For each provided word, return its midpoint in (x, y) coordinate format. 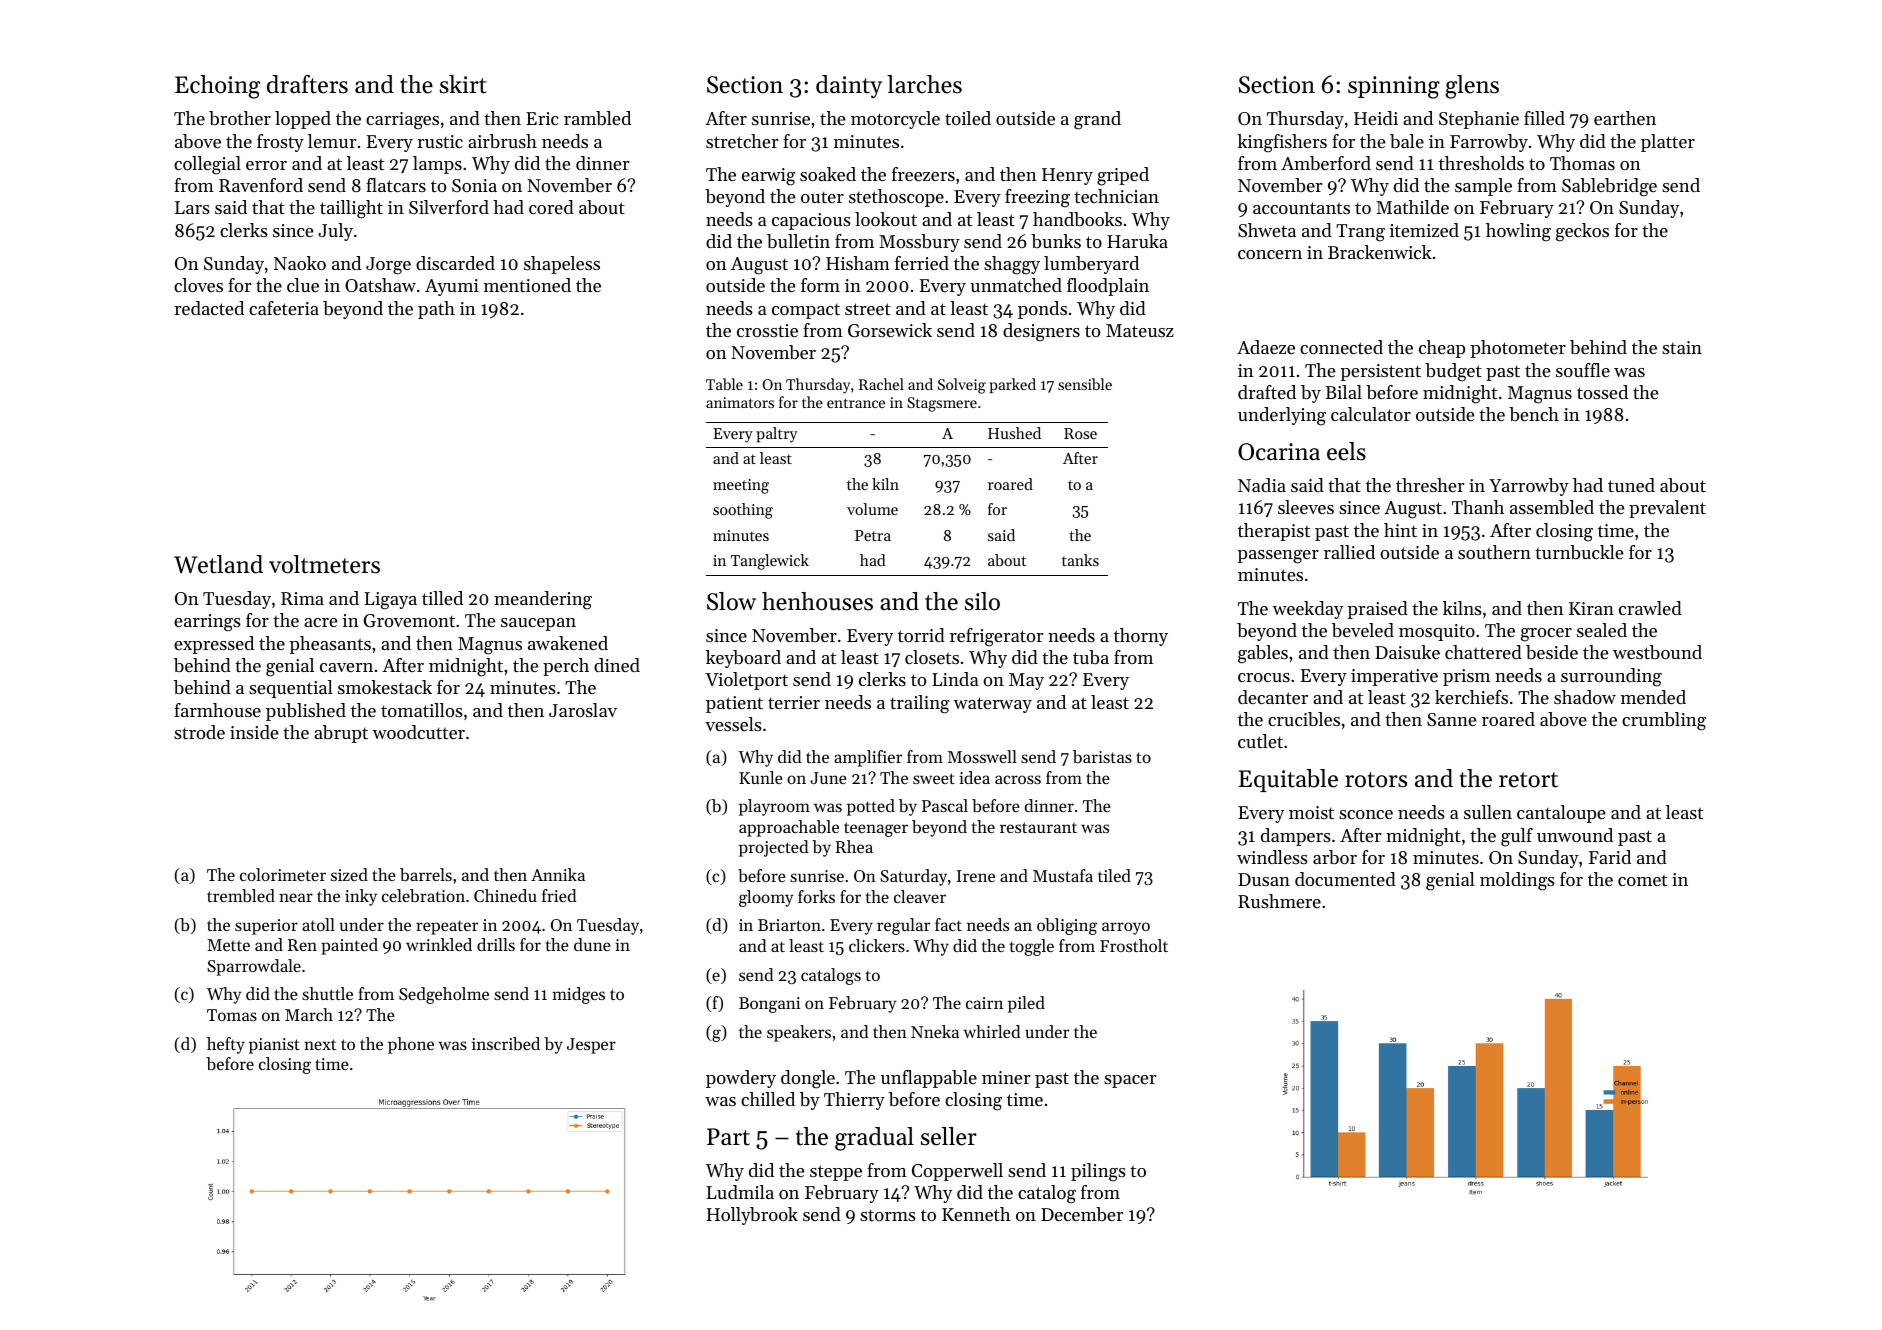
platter (1668, 143)
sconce (1366, 814)
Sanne (1452, 719)
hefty (226, 1045)
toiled (968, 118)
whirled (992, 1031)
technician (1116, 196)
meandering (543, 600)
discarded (455, 263)
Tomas (232, 1015)
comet (1642, 880)
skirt (463, 84)
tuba (1091, 657)
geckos (1582, 232)
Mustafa (1063, 875)
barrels (426, 874)
